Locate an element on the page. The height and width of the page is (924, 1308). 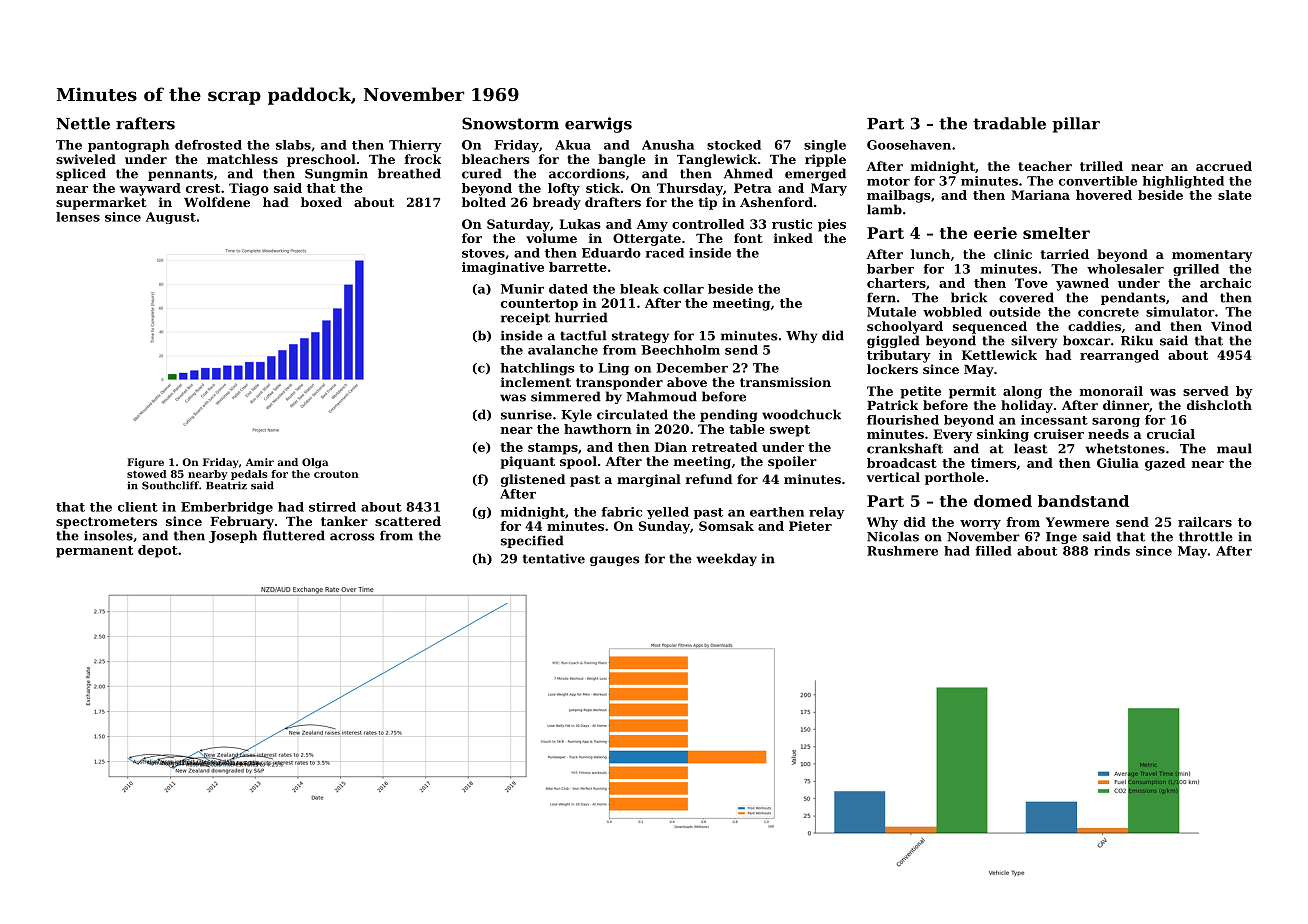
Patrick is located at coordinates (892, 405).
